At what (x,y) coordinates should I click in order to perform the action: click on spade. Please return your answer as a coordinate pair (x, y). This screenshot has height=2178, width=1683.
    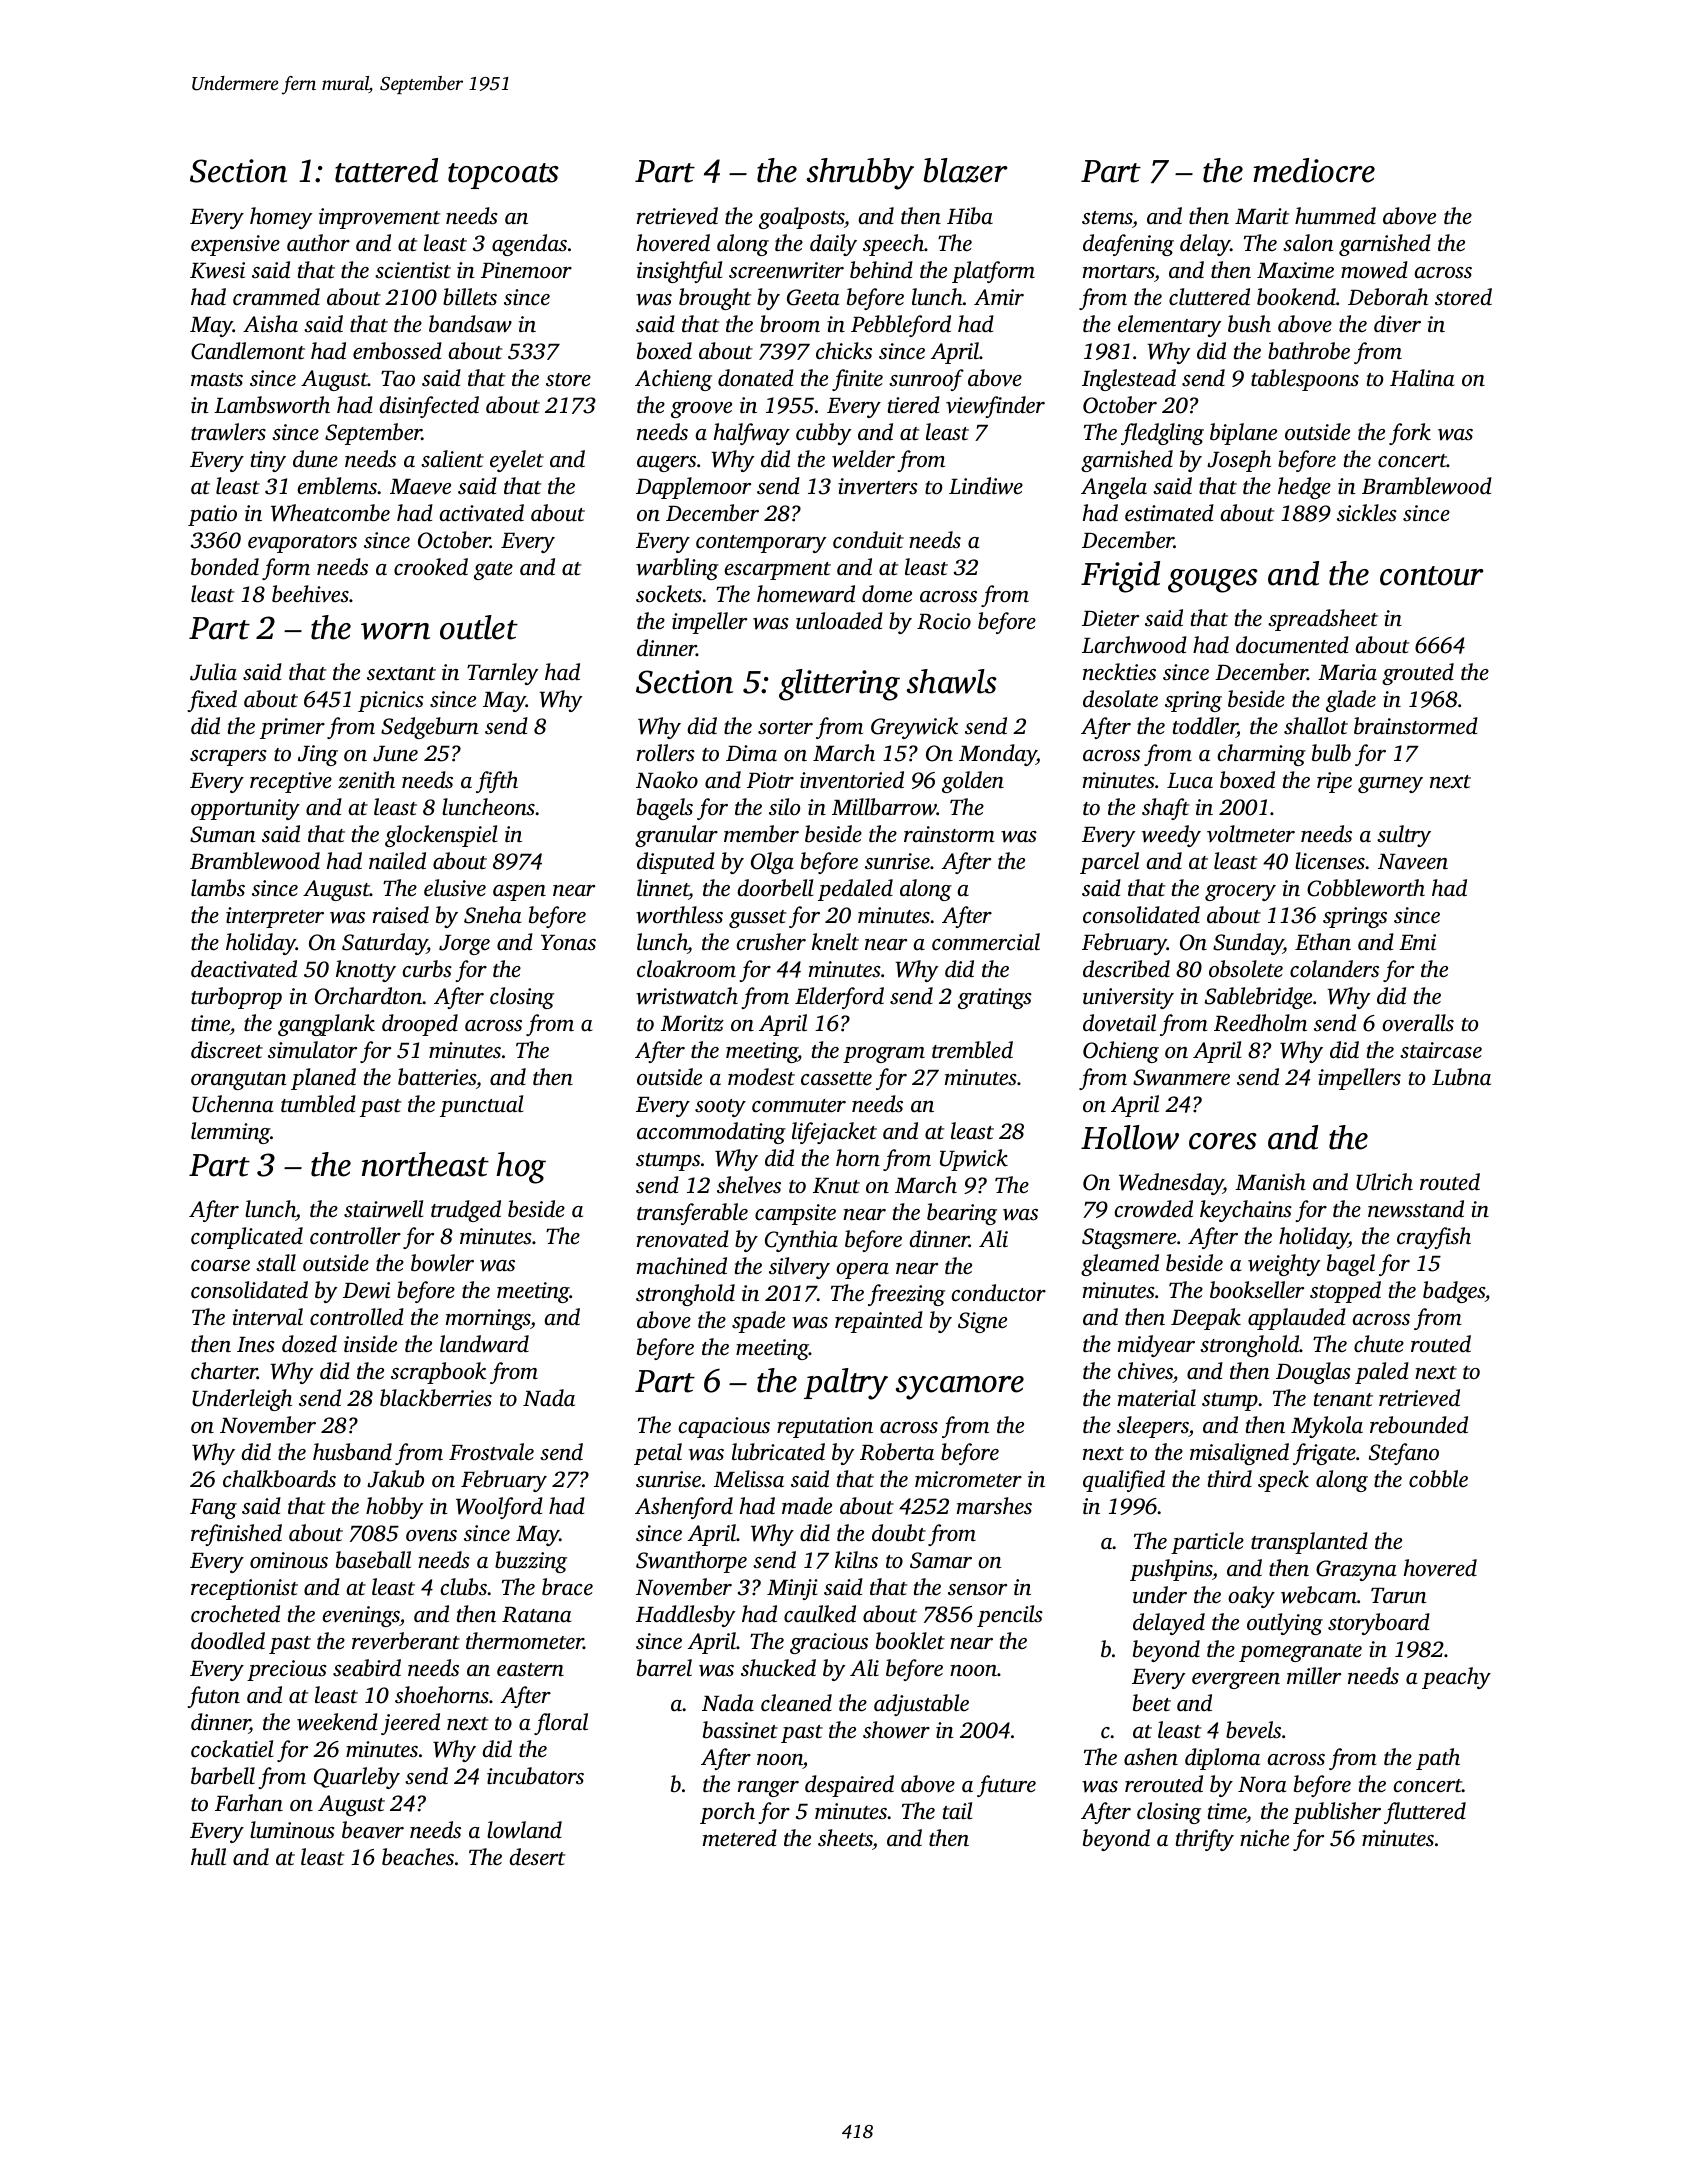
    Looking at the image, I should click on (758, 1322).
